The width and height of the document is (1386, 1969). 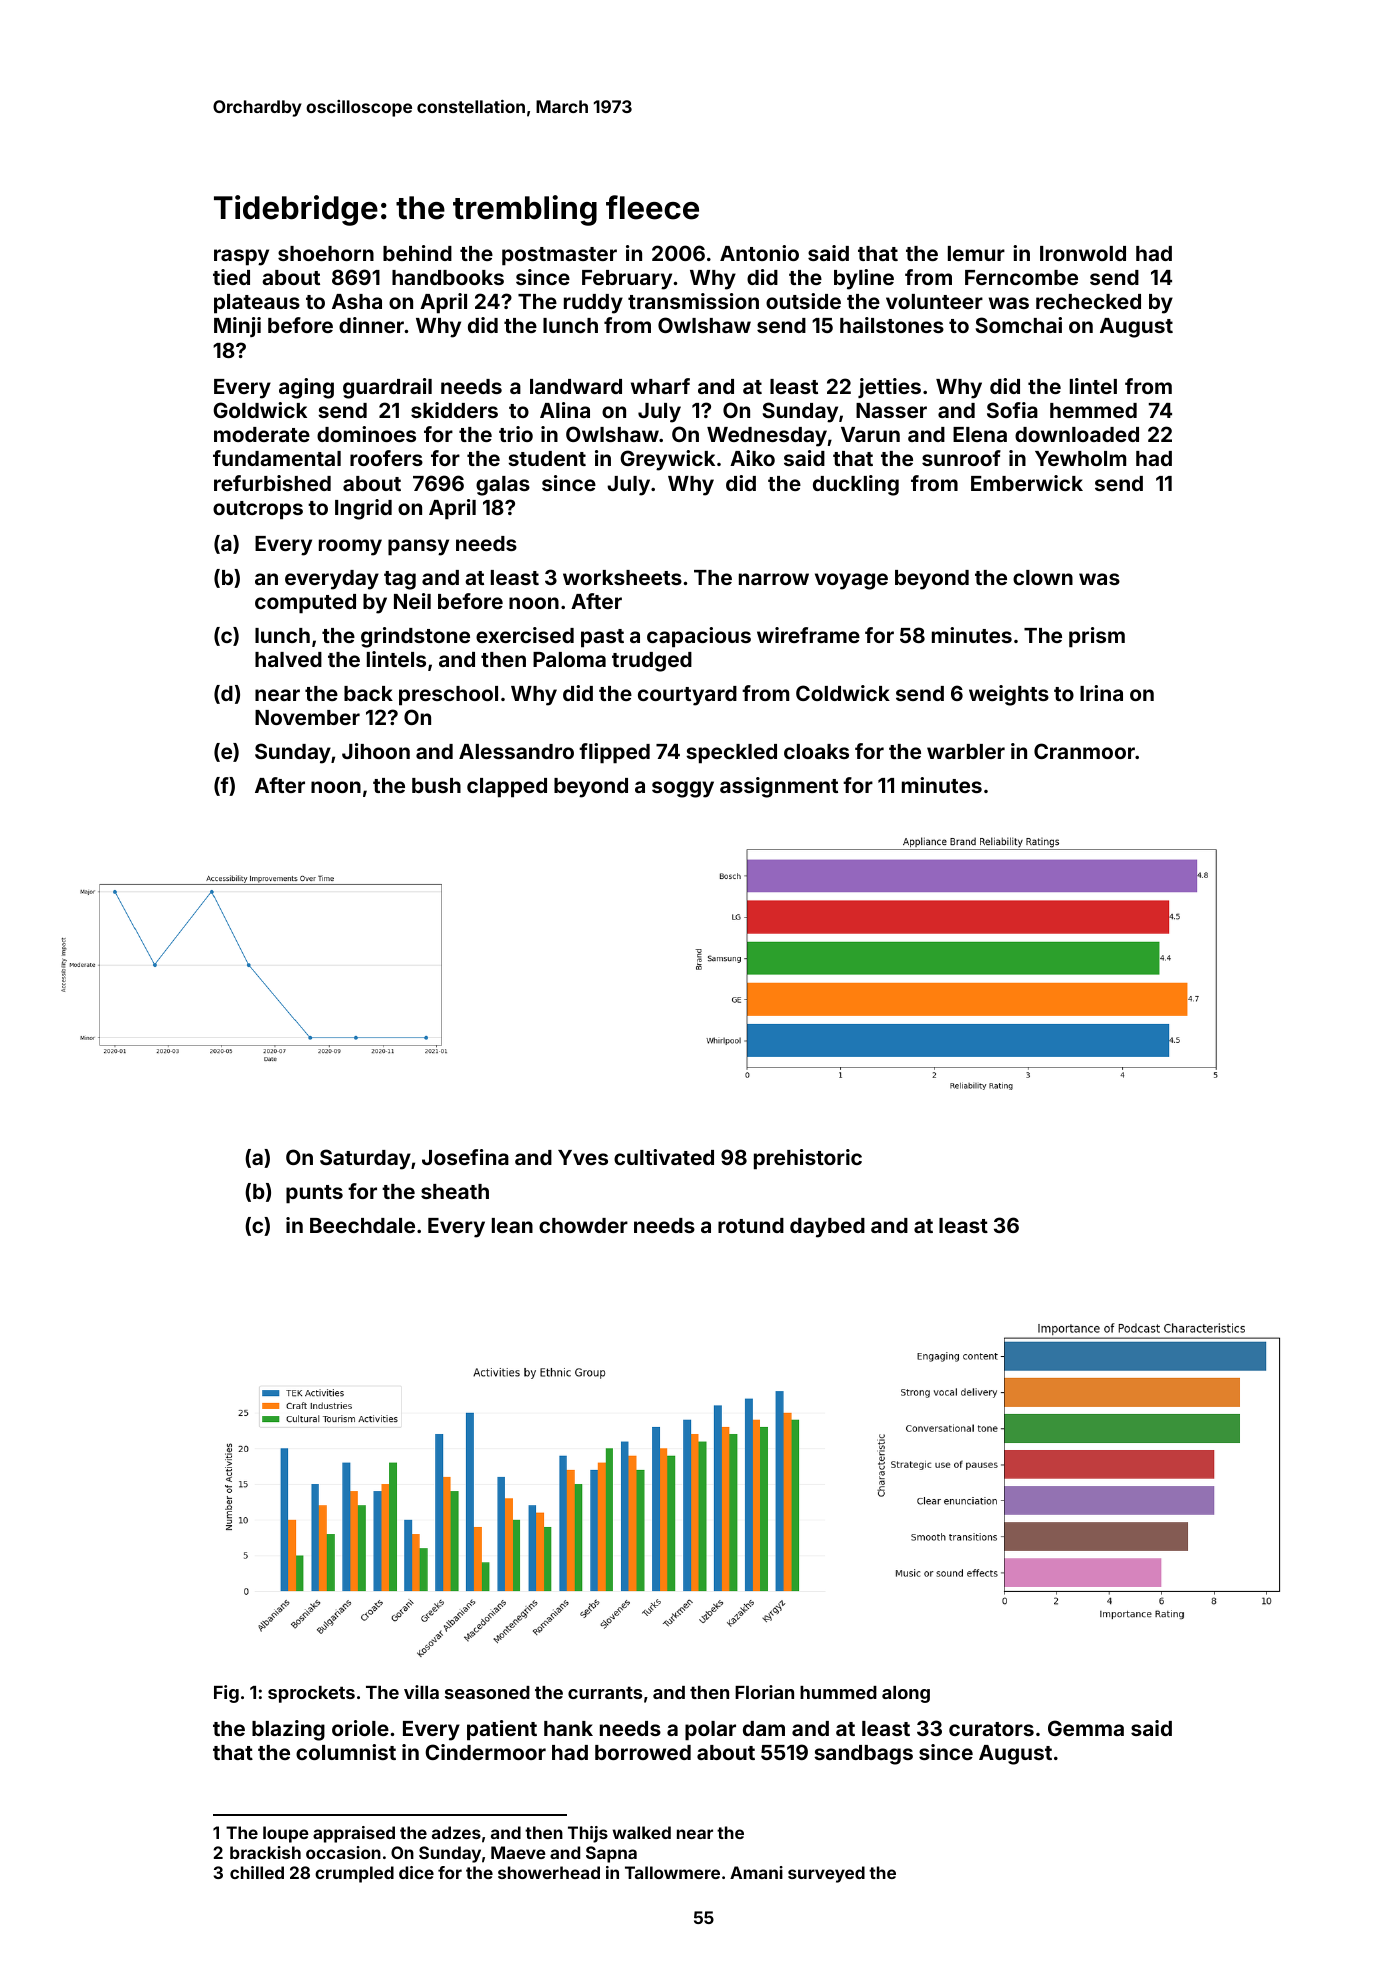 What do you see at coordinates (512, 1225) in the document?
I see `lean` at bounding box center [512, 1225].
